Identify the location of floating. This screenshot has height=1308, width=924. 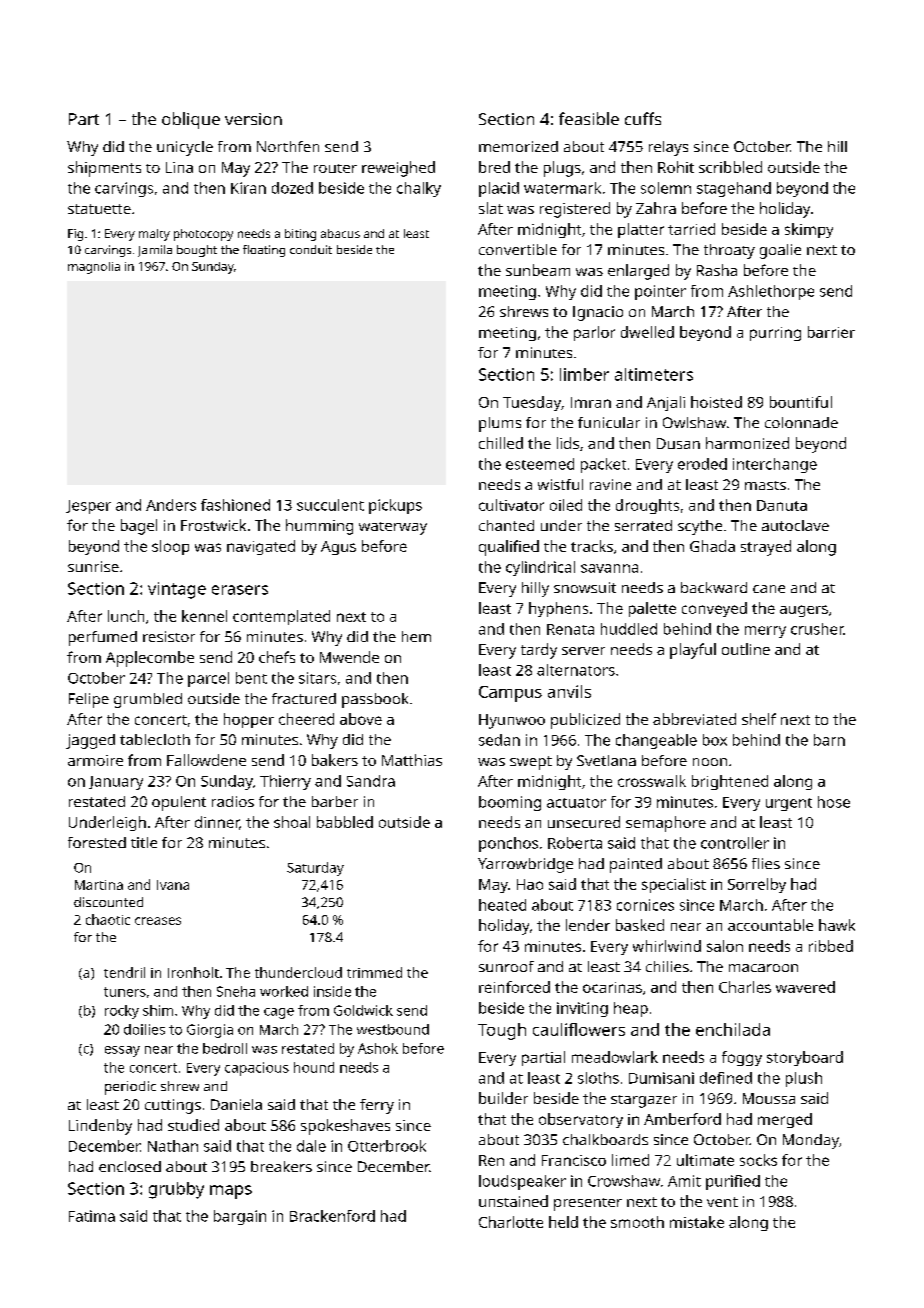
(264, 251).
